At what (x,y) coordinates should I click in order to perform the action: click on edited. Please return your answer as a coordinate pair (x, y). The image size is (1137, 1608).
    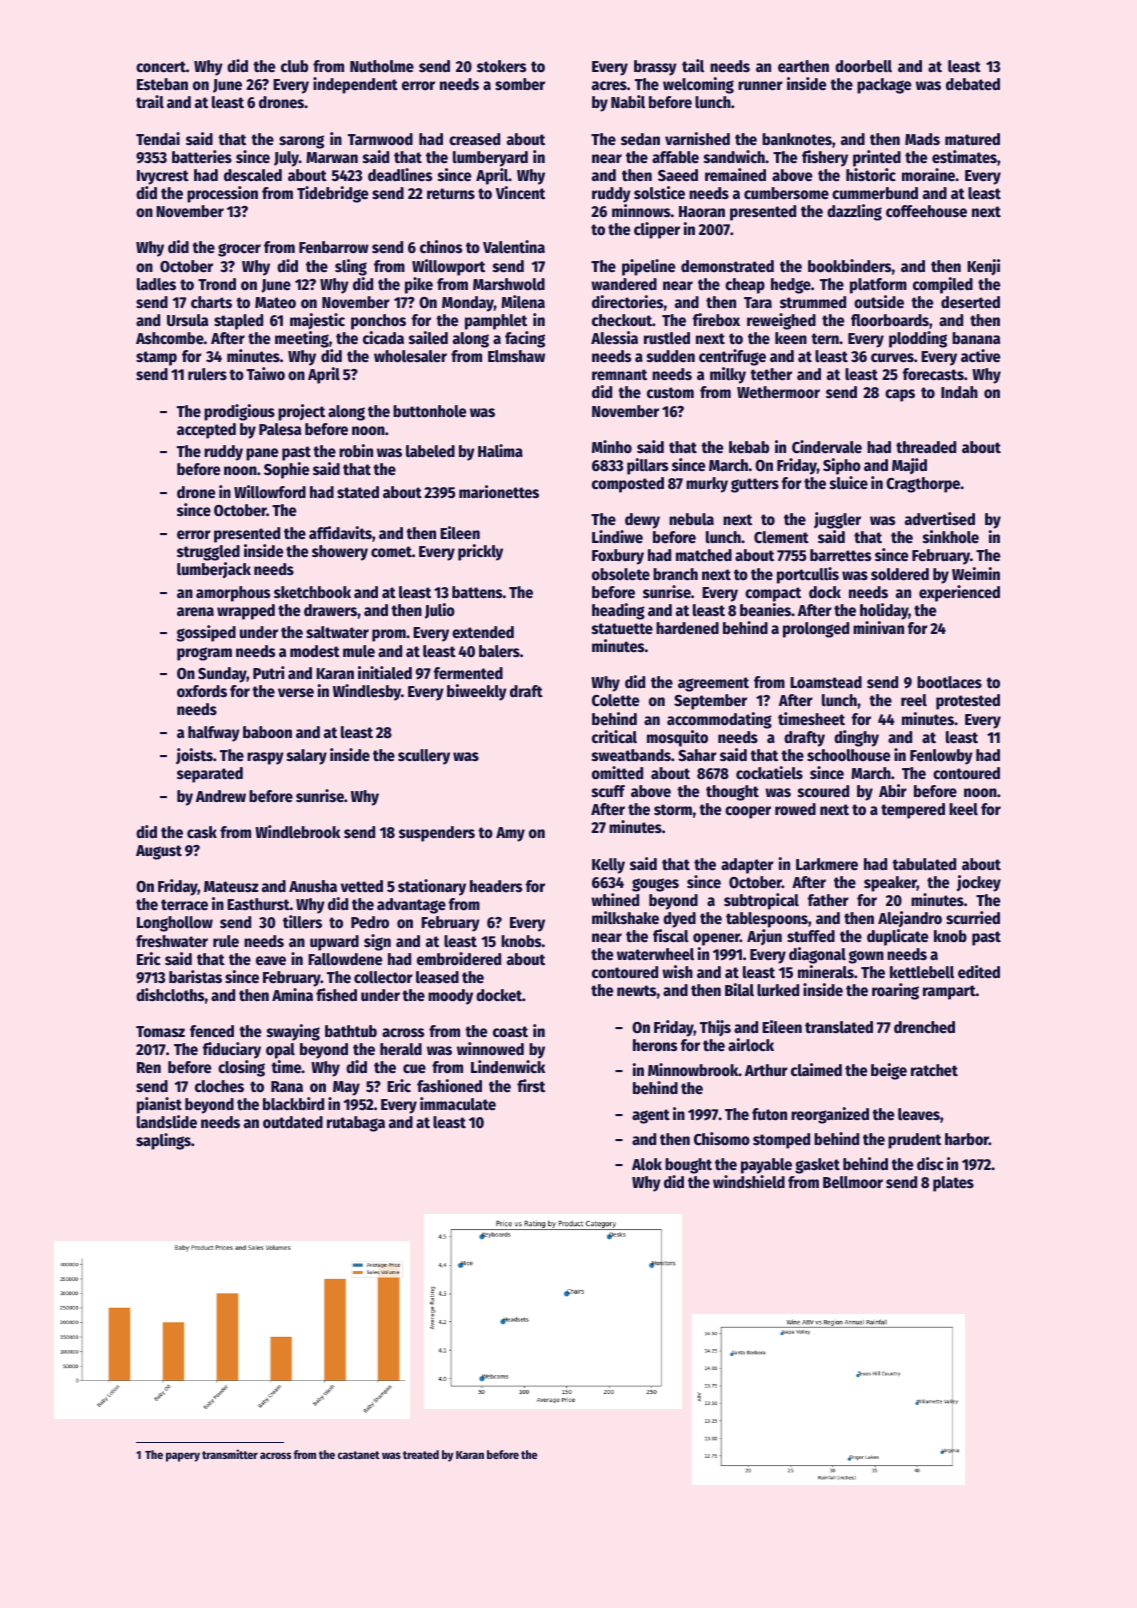
    Looking at the image, I should click on (979, 972).
